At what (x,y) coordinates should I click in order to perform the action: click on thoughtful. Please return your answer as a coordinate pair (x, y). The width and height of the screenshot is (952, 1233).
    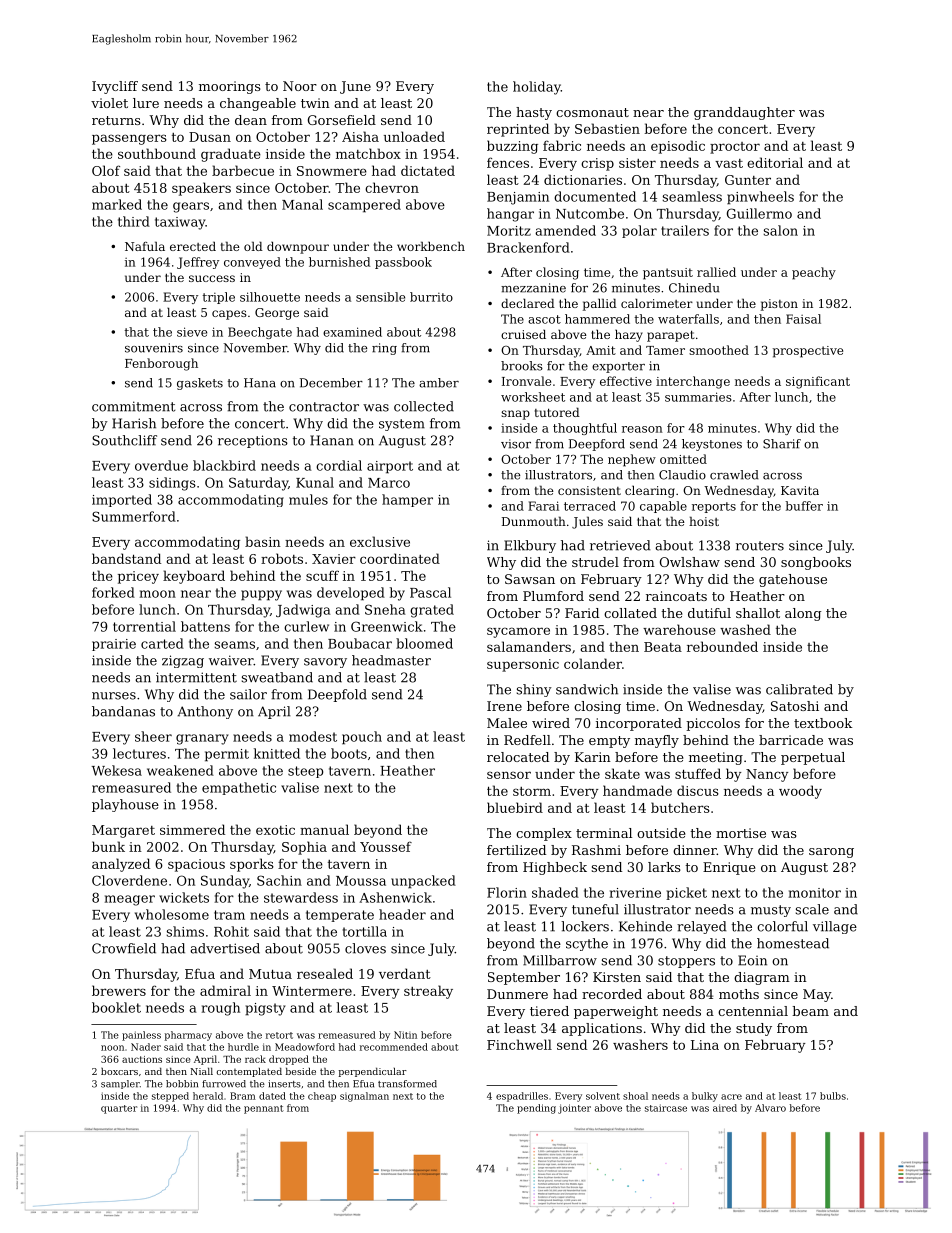
    Looking at the image, I should click on (585, 429).
